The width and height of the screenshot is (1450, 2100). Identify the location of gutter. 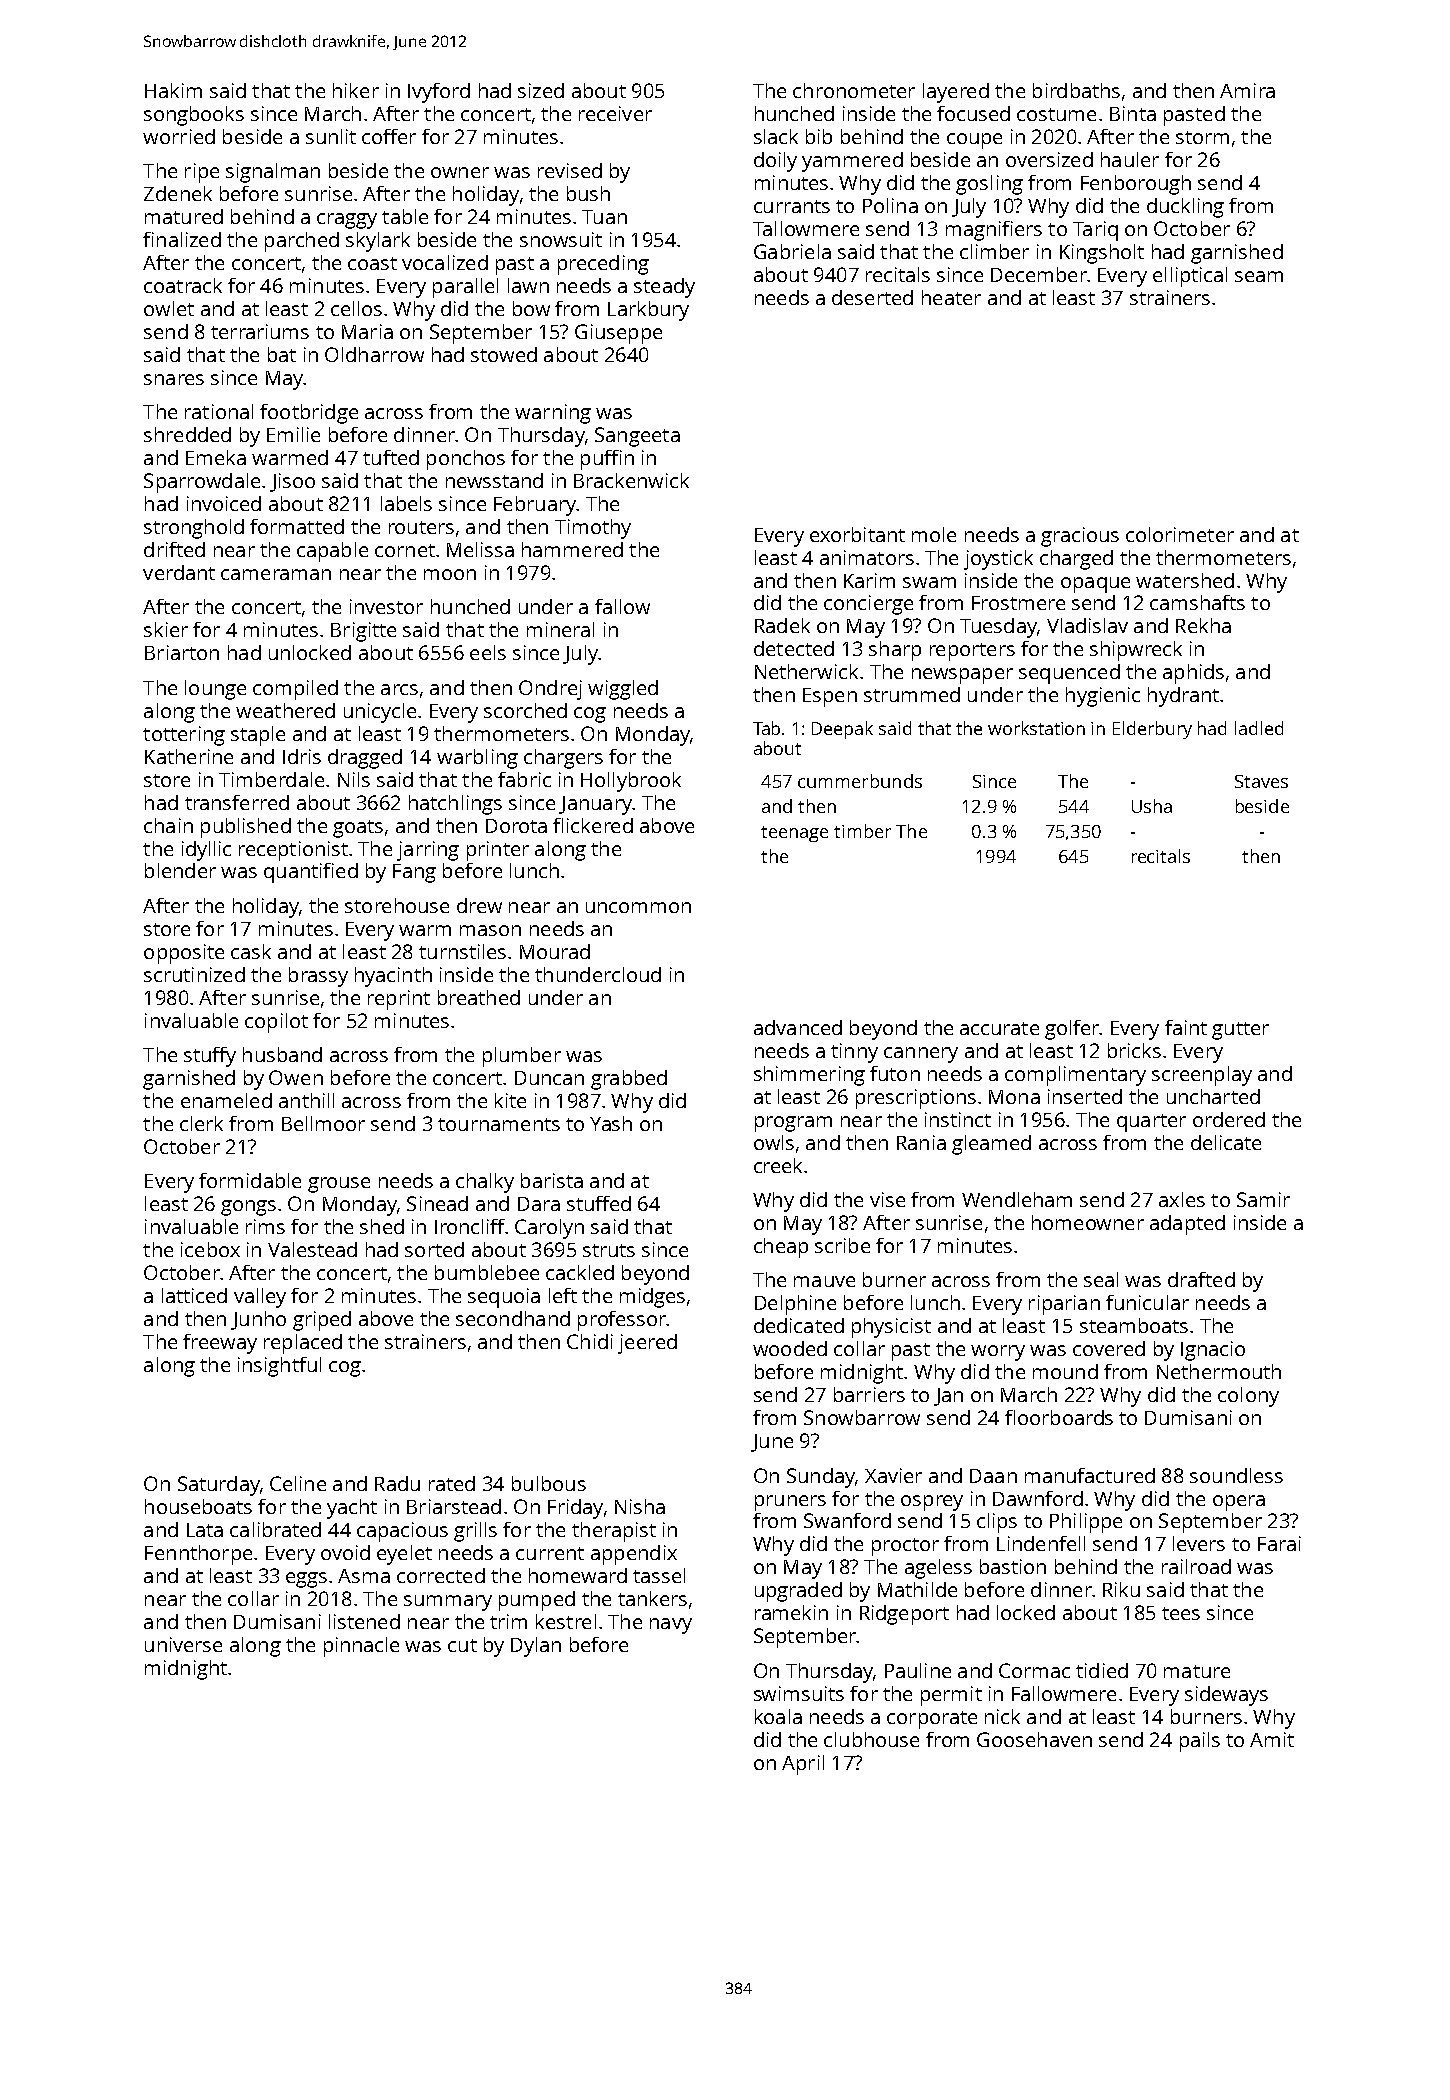
(1240, 1031).
